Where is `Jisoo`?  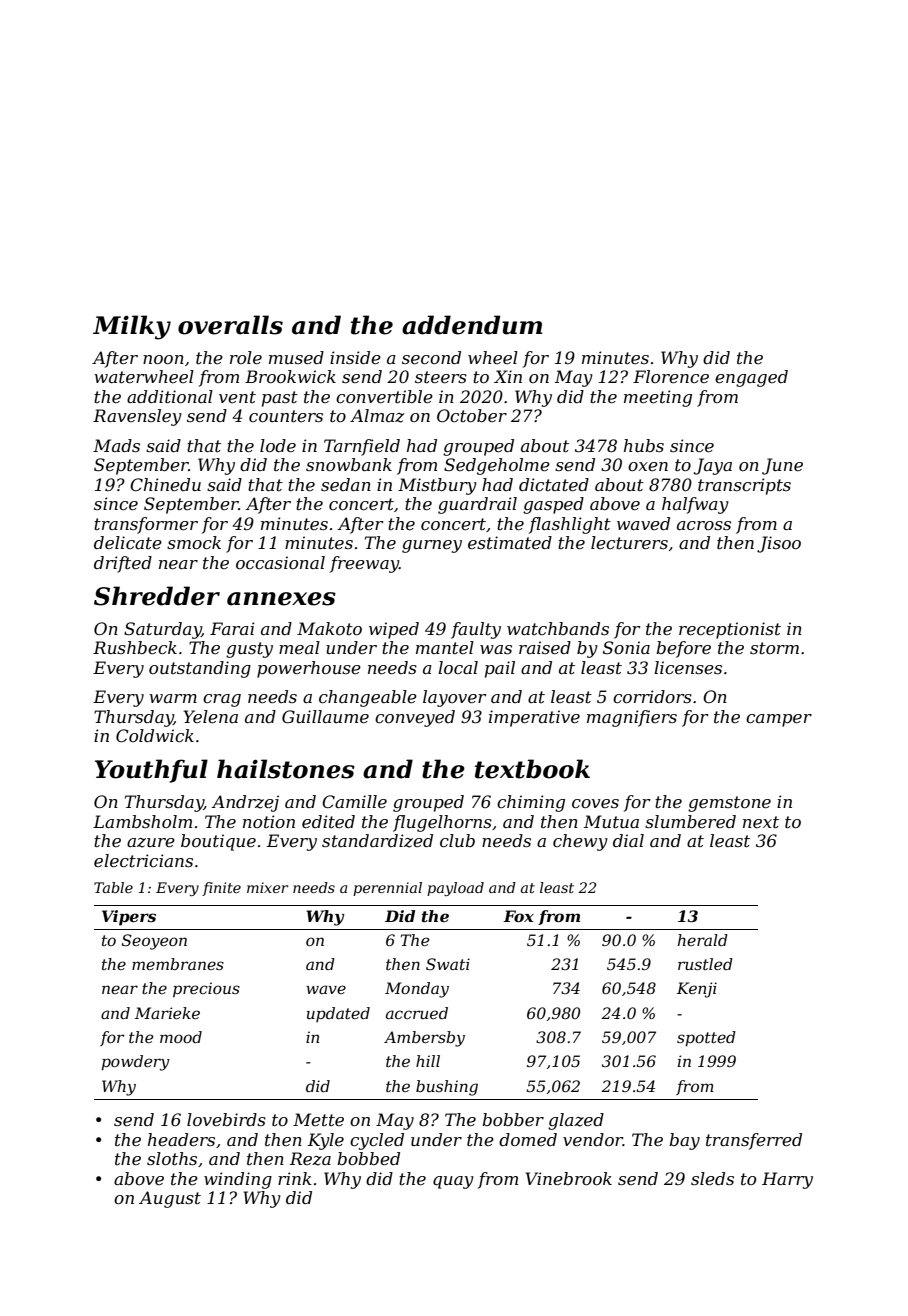
Jisoo is located at coordinates (779, 544).
